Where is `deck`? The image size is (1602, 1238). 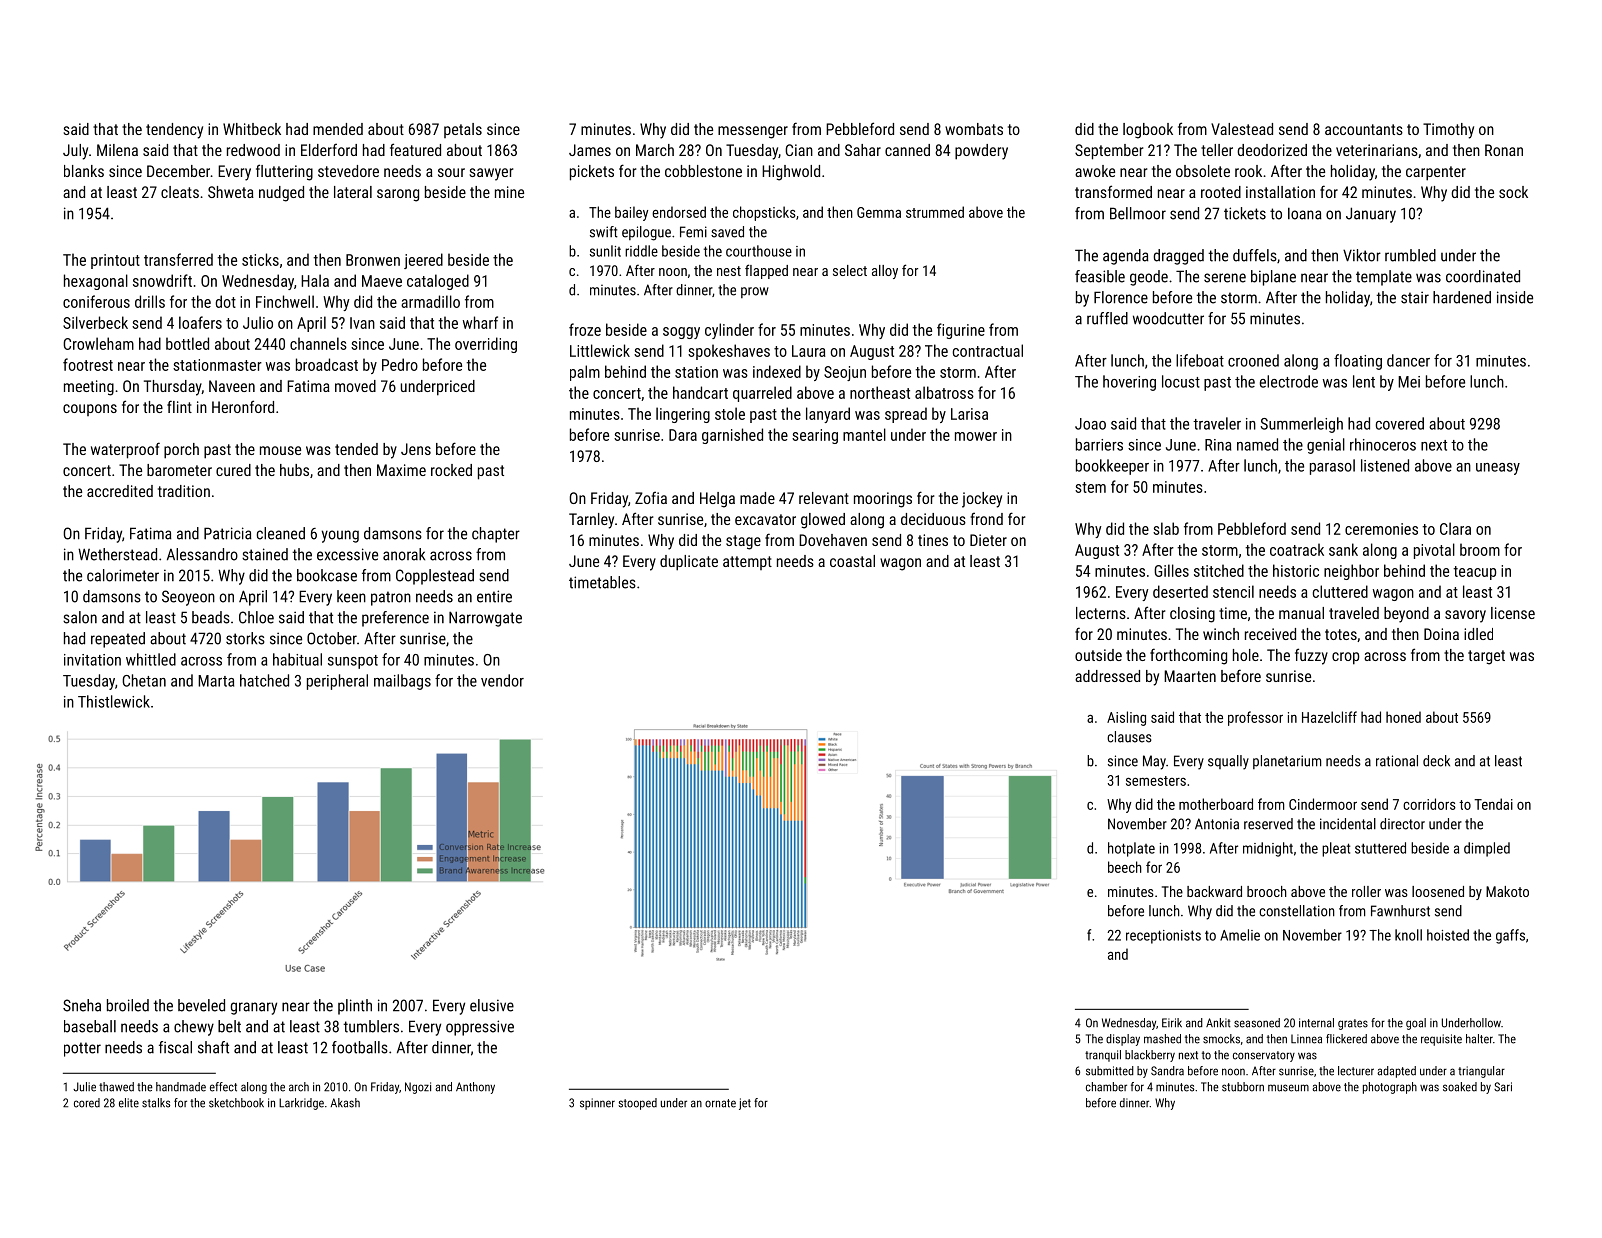 deck is located at coordinates (1436, 761).
